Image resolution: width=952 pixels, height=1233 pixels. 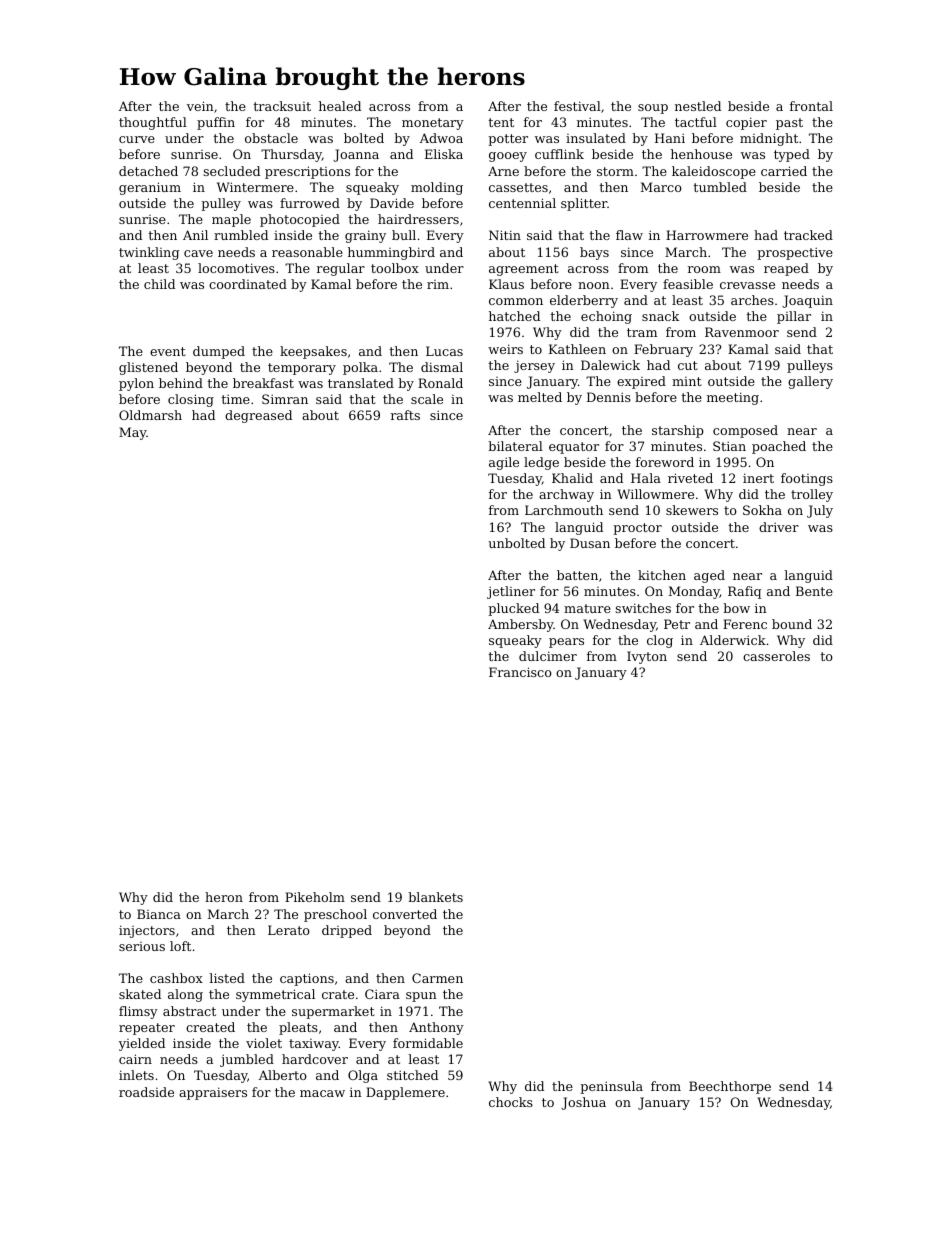 I want to click on degreased, so click(x=258, y=416).
